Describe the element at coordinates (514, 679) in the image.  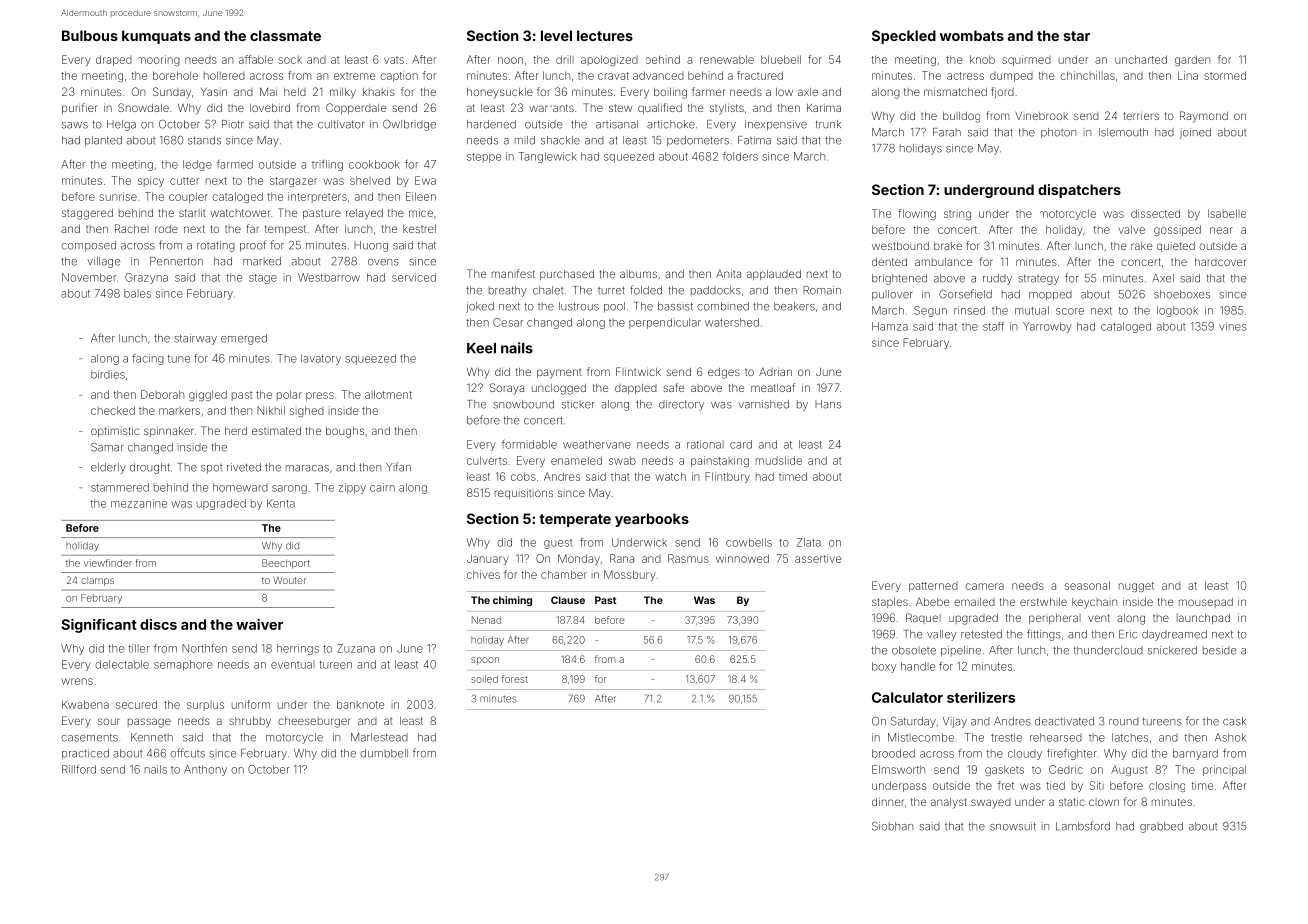
I see `forest` at that location.
